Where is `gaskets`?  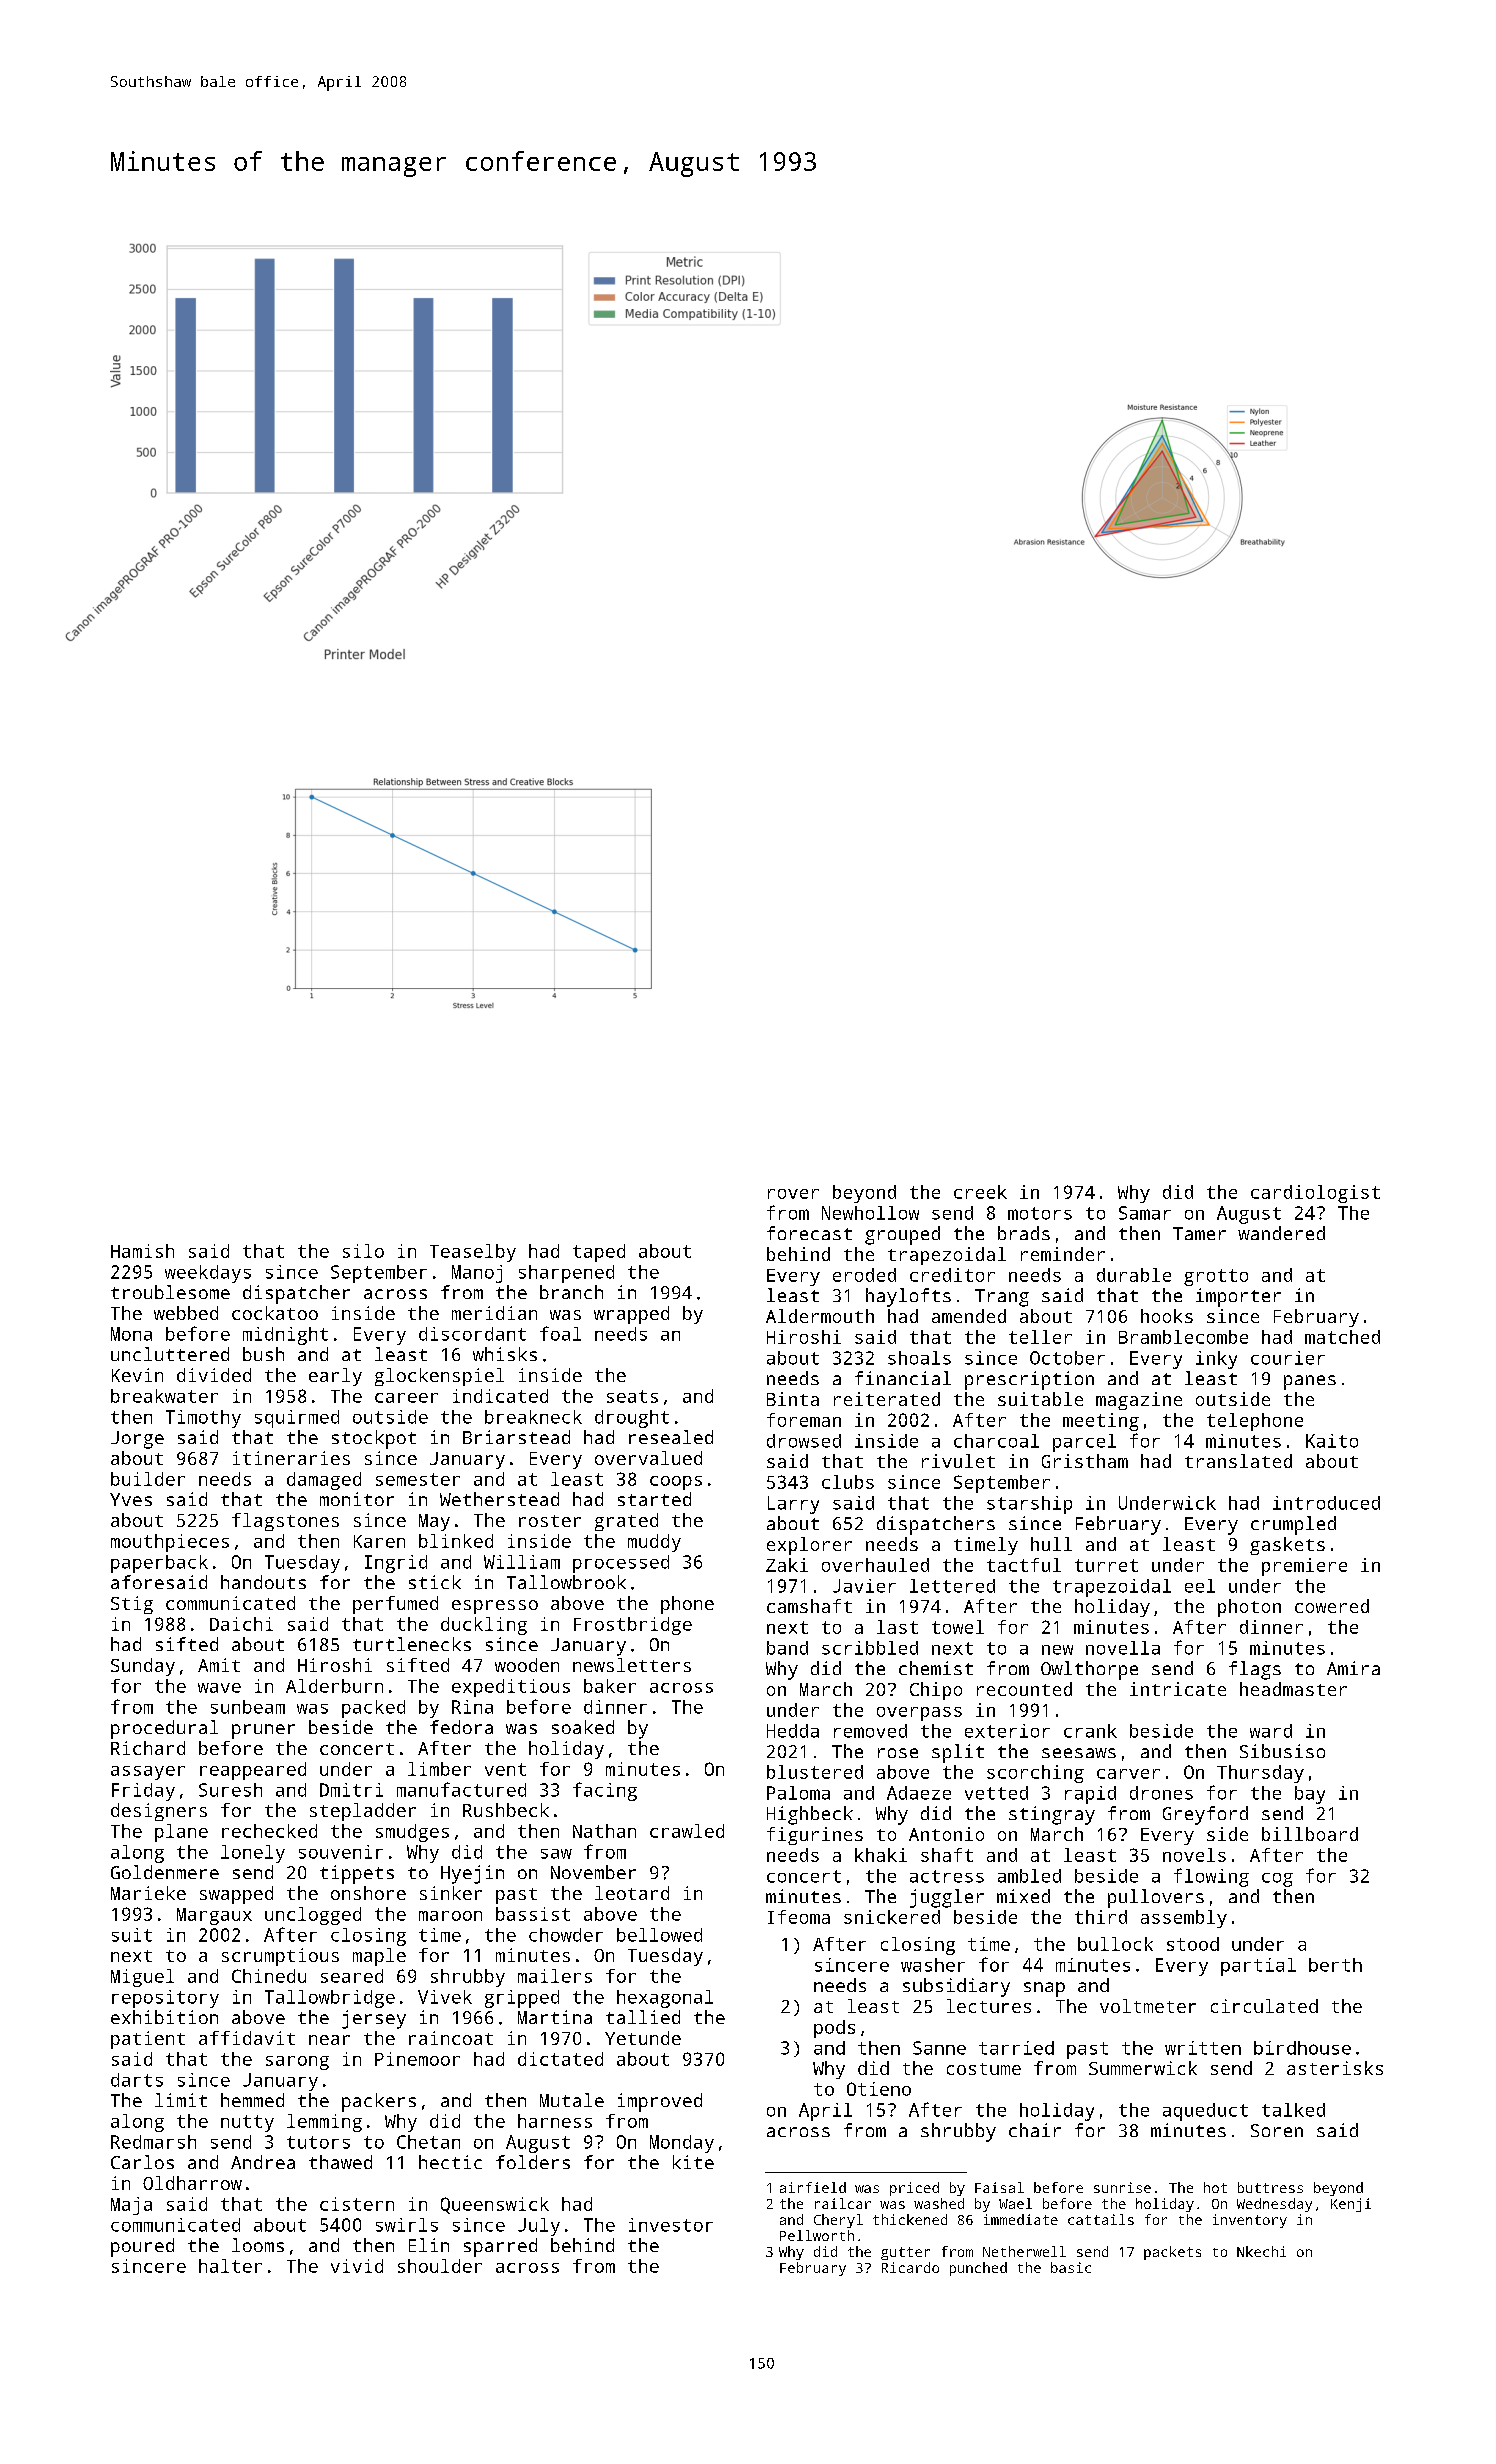
gaskets is located at coordinates (1287, 1546).
